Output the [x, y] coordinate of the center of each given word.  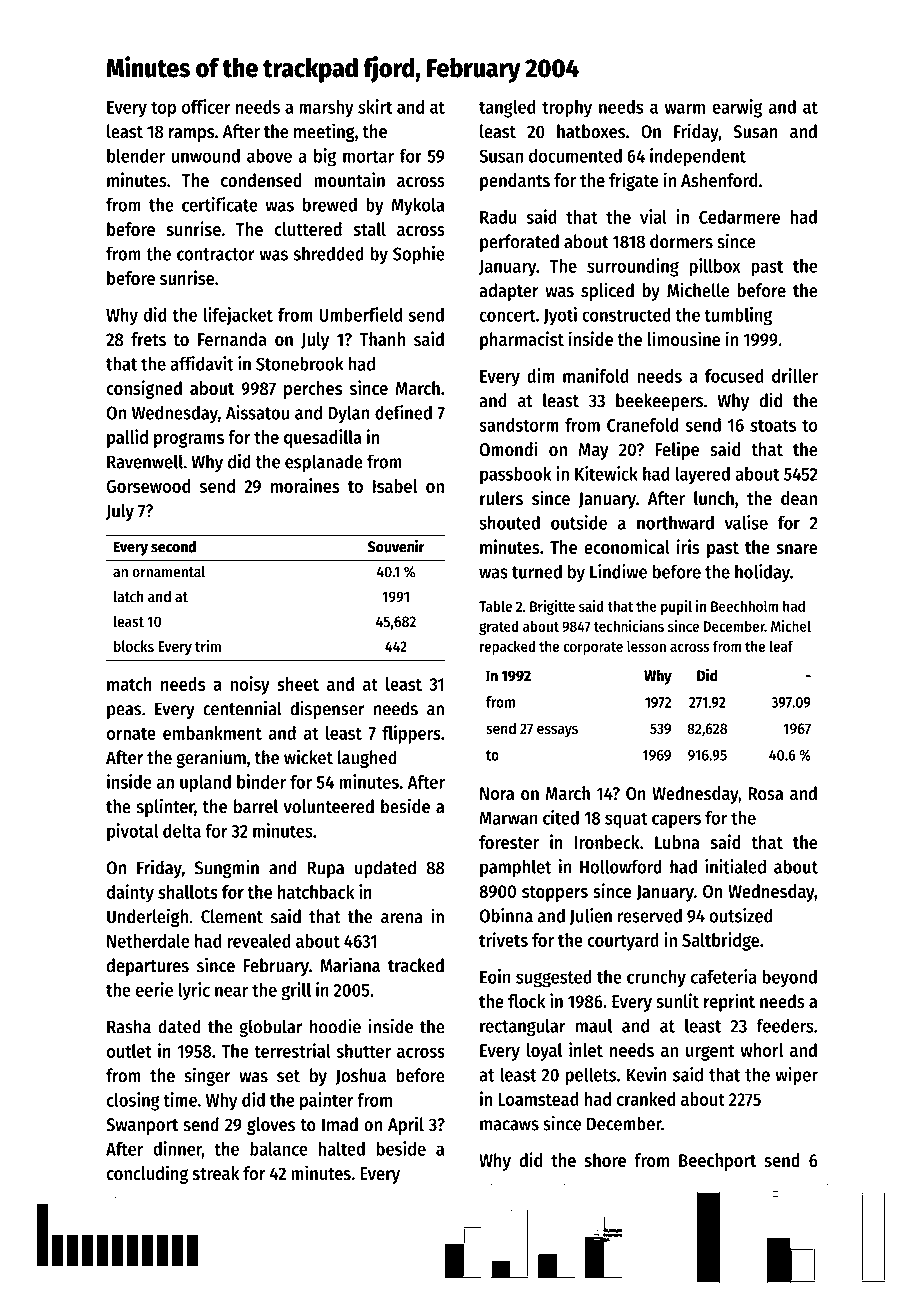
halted [342, 1149]
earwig [737, 108]
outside [579, 522]
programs [189, 440]
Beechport [717, 1162]
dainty [130, 893]
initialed [735, 866]
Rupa [325, 869]
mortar [368, 156]
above [269, 156]
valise [746, 522]
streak [216, 1173]
